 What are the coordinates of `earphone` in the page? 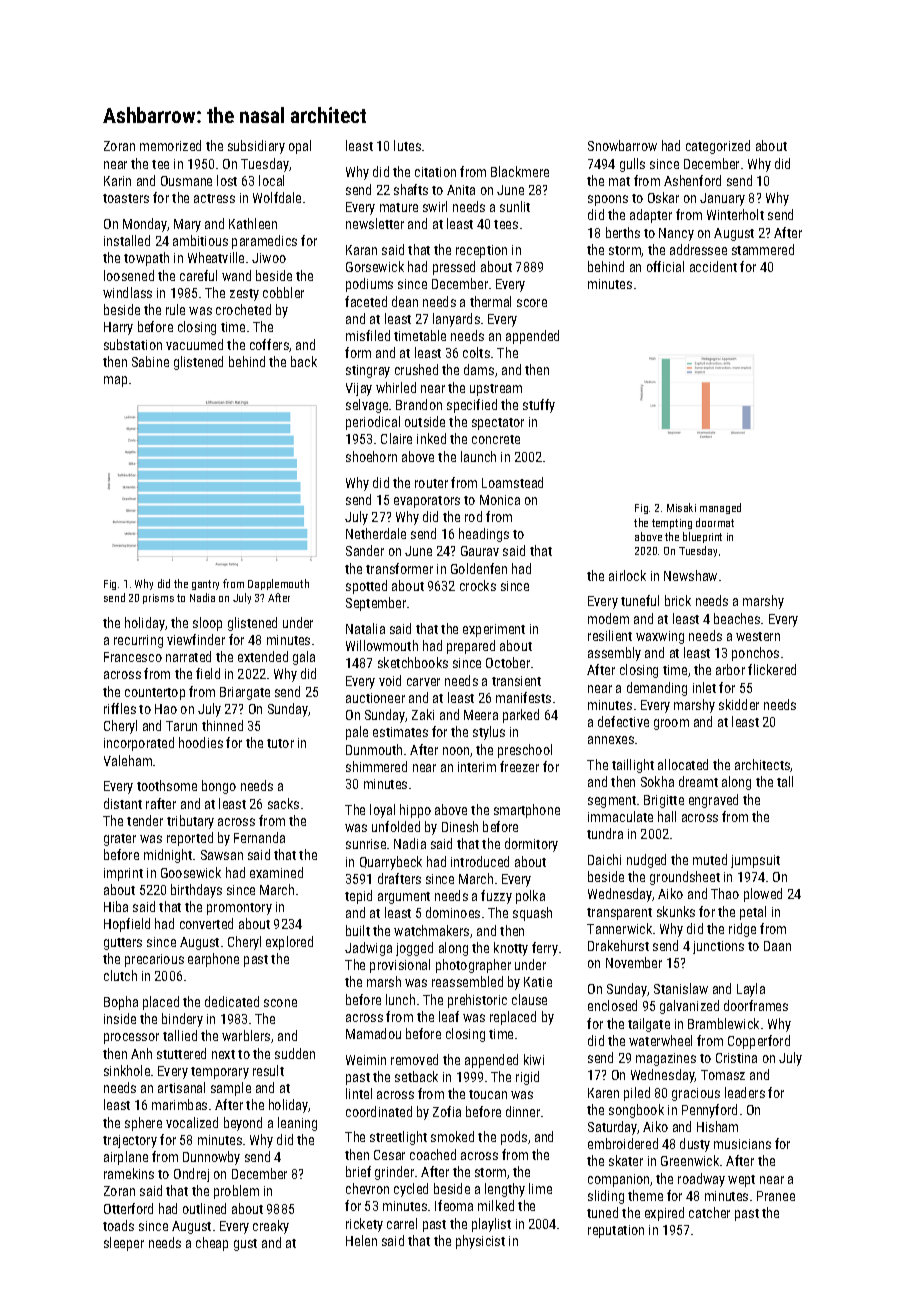 It's located at (213, 960).
